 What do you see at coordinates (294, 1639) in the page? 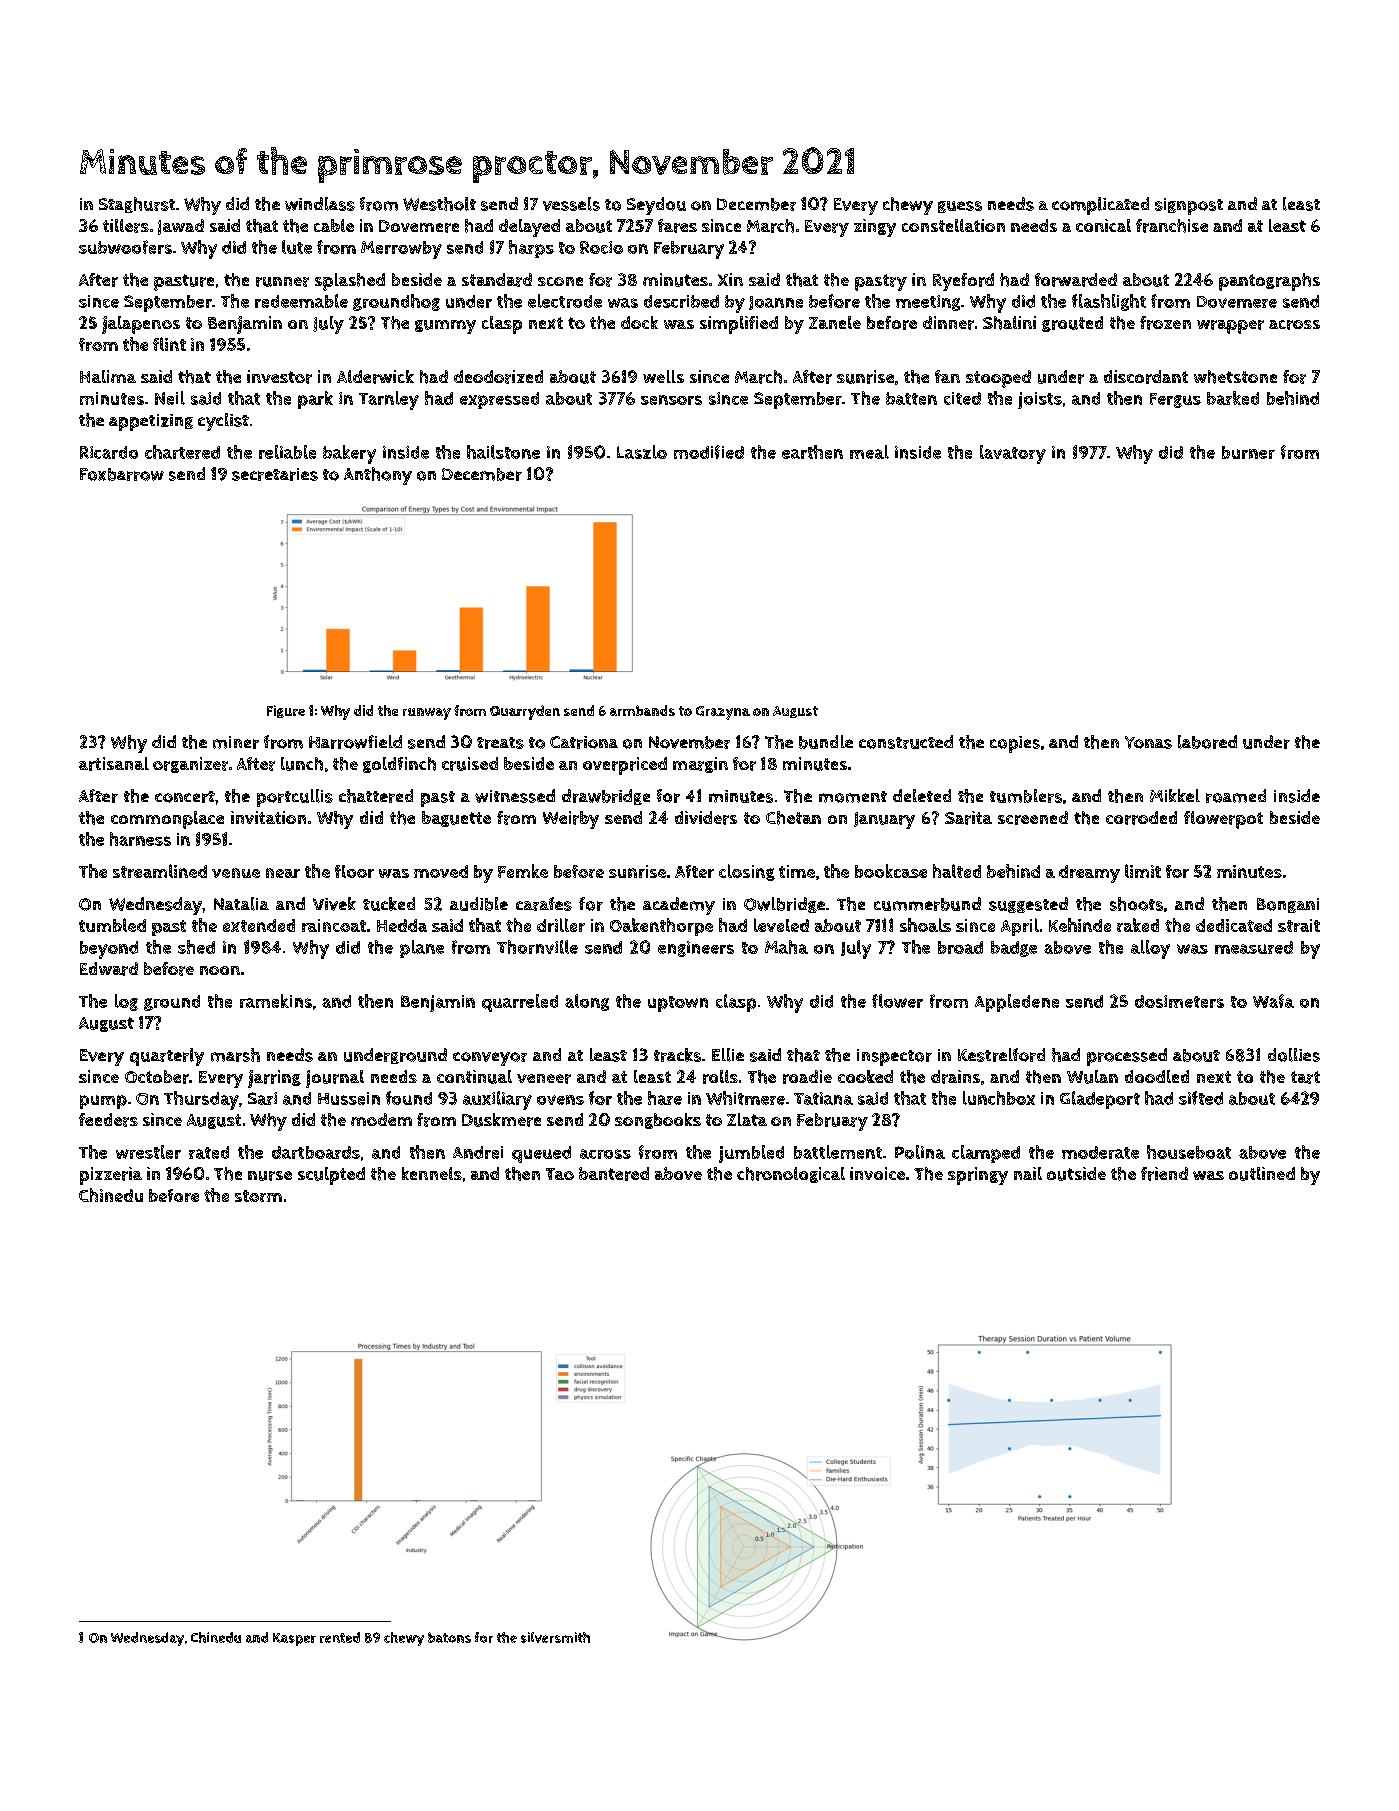
I see `Kasper` at bounding box center [294, 1639].
